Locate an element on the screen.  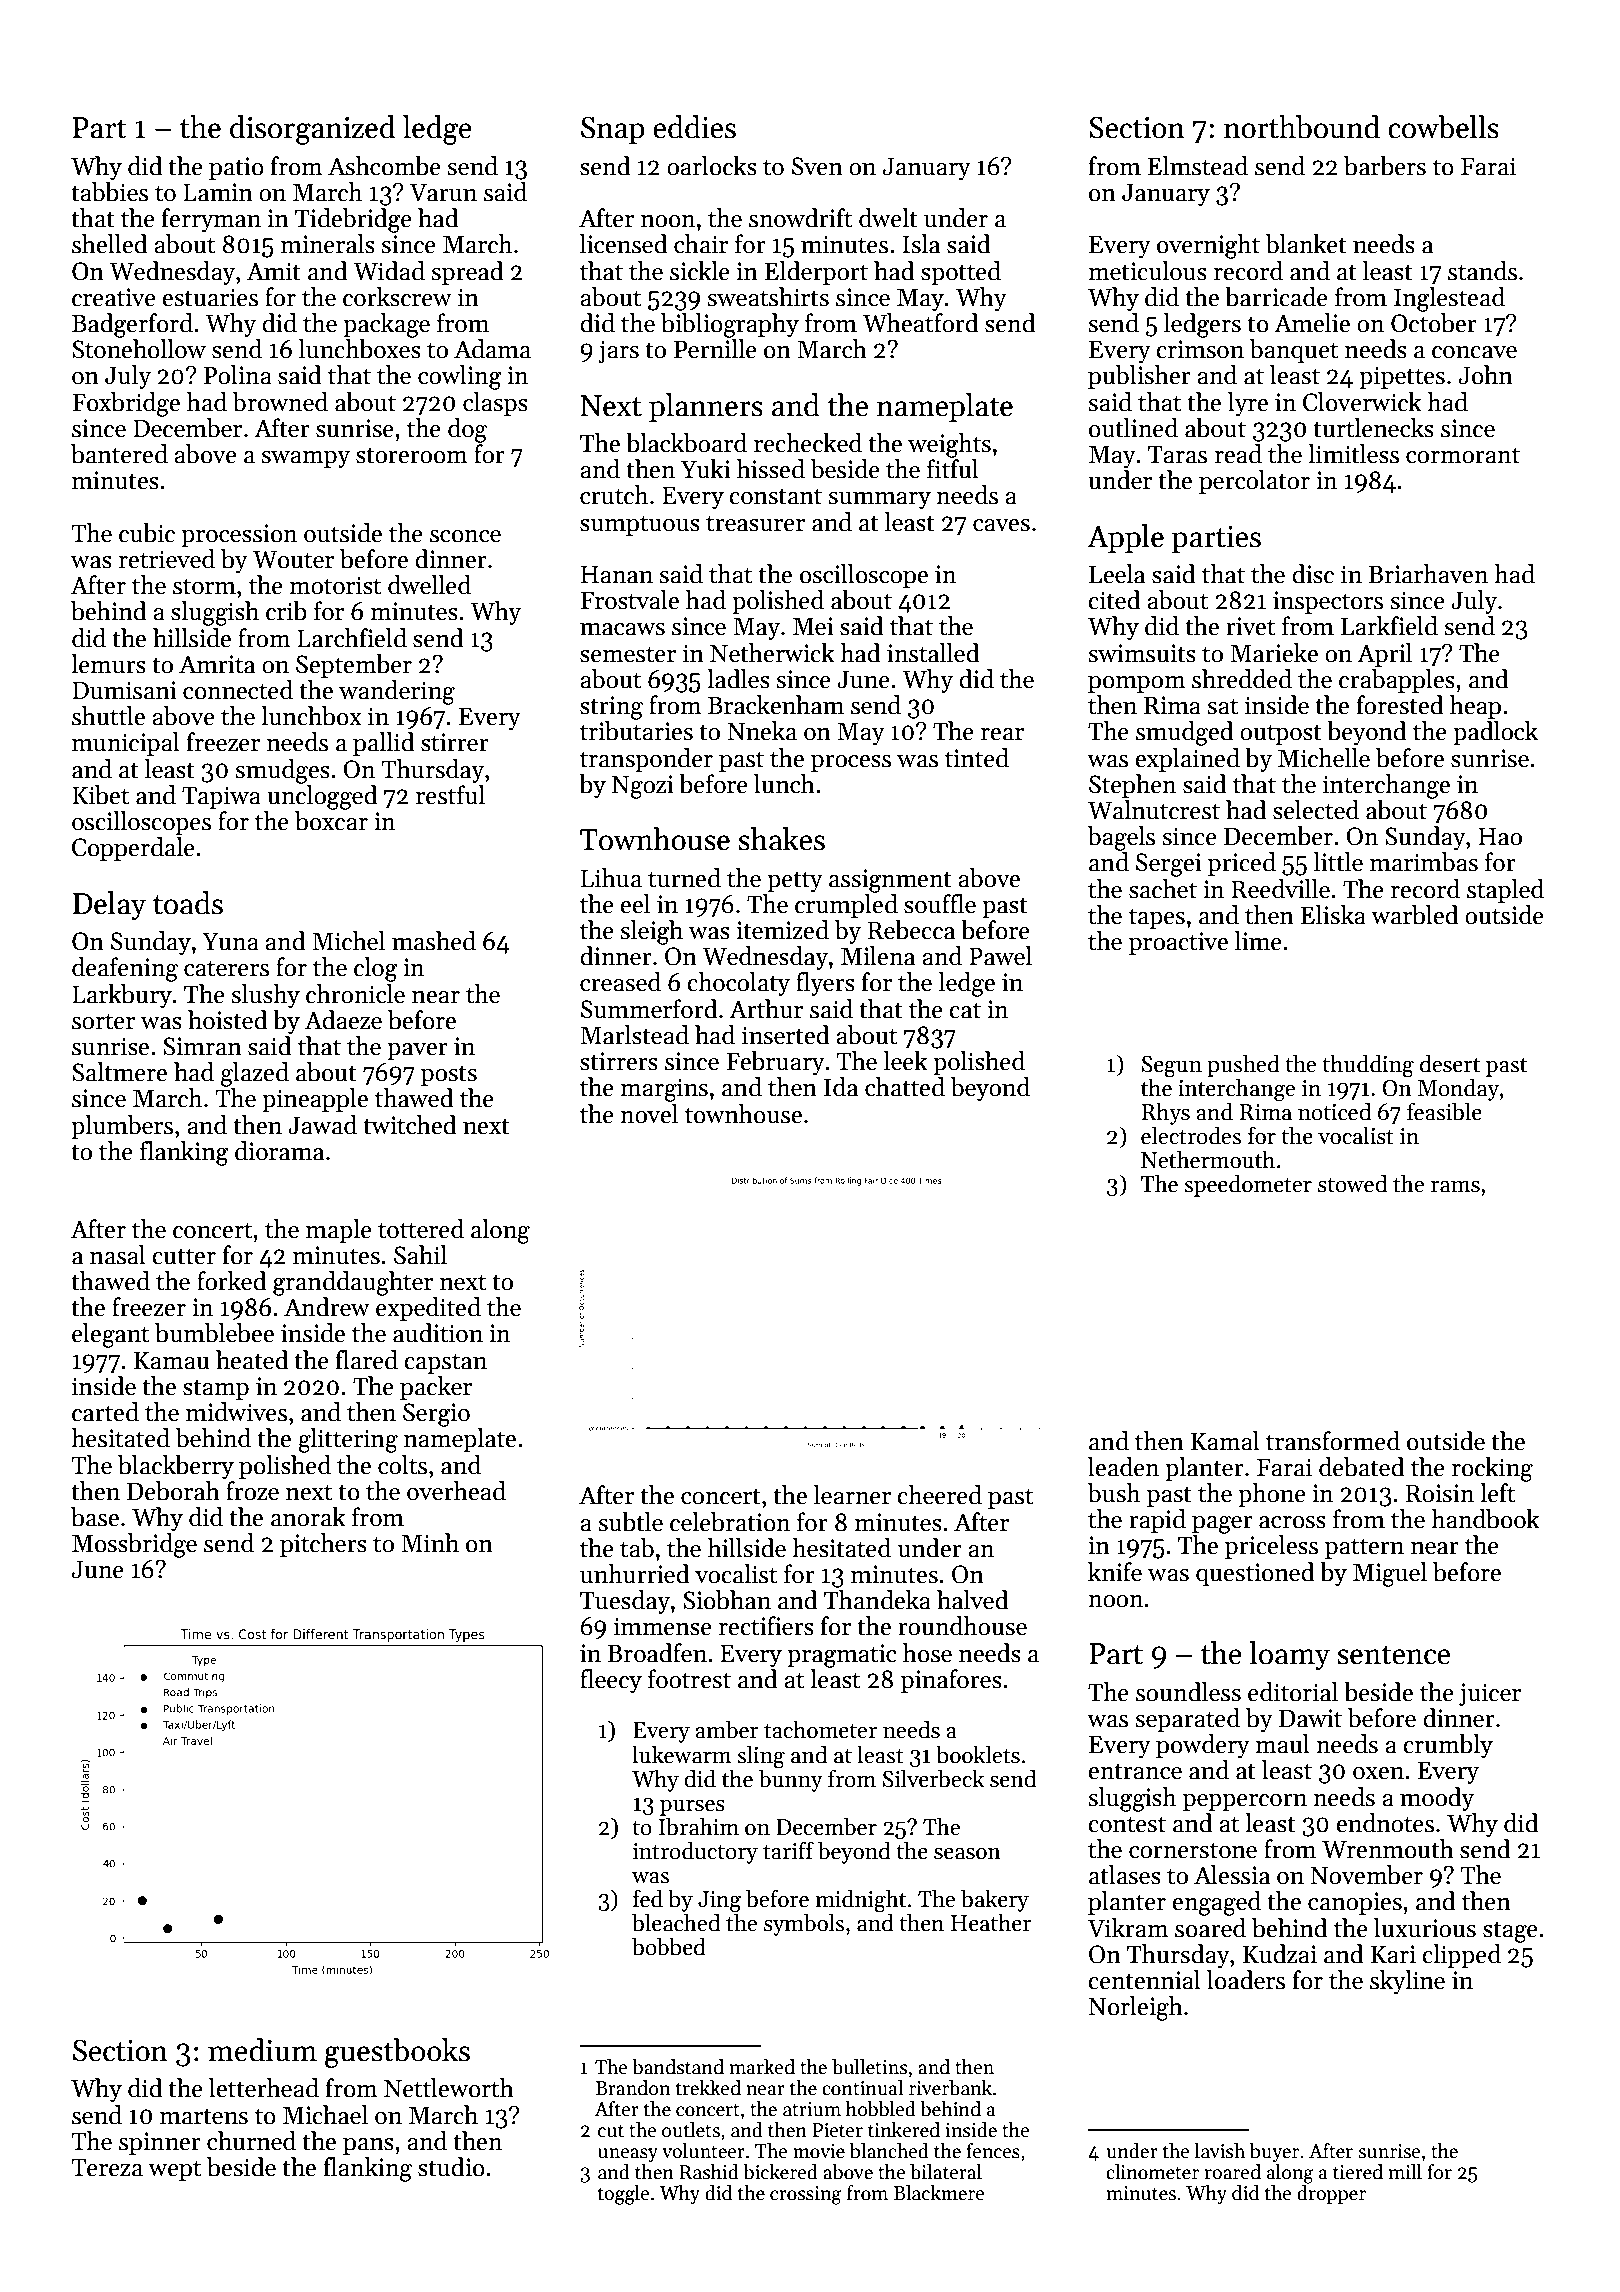
chatted is located at coordinates (905, 1087).
